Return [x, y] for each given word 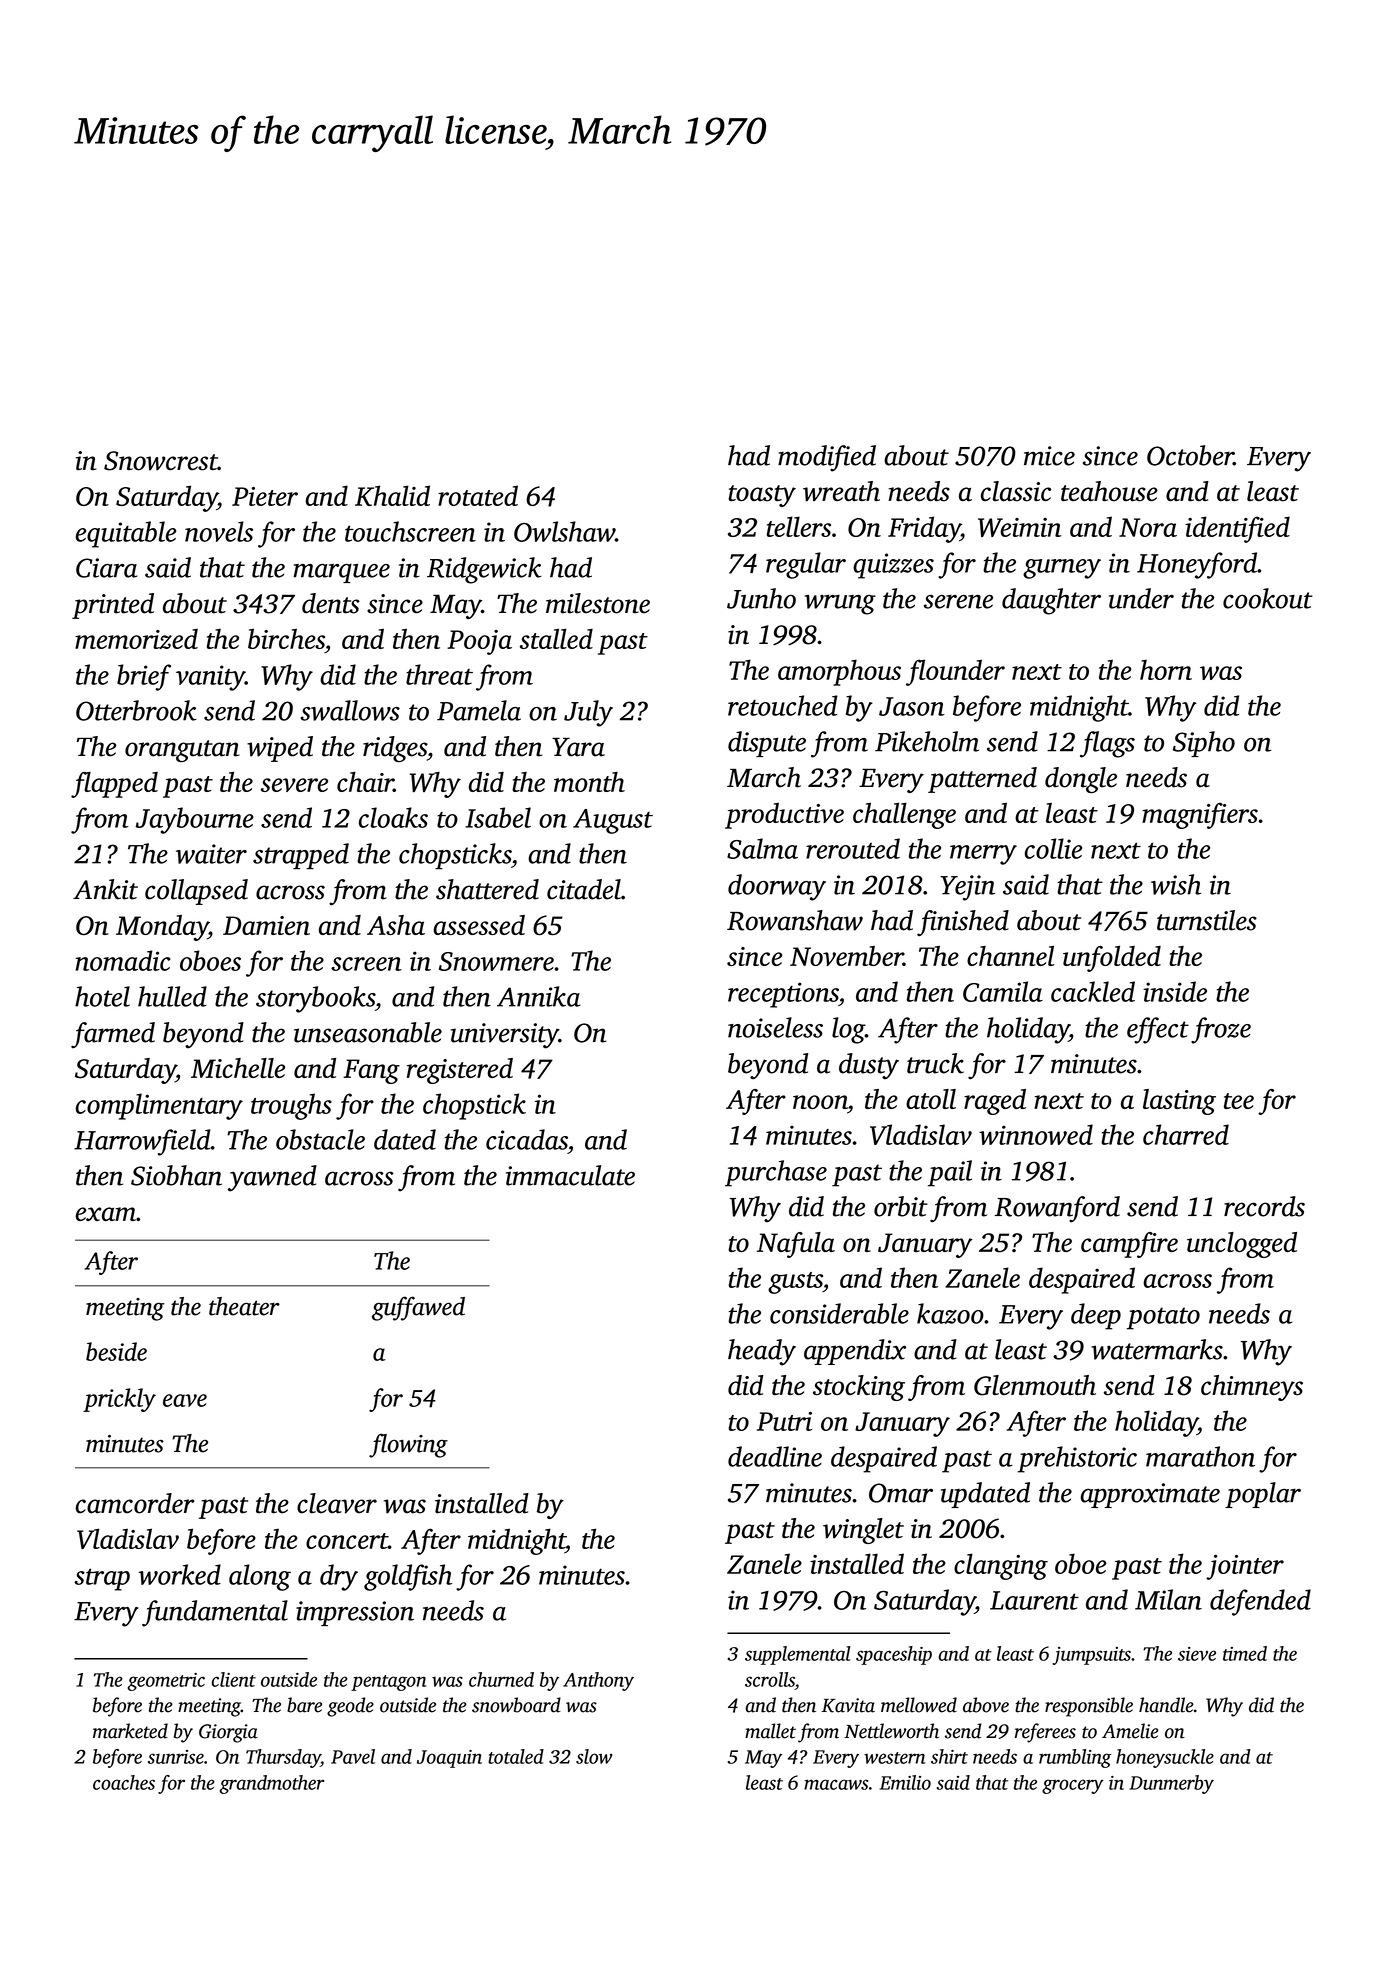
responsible [1089, 1707]
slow [594, 1756]
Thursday [283, 1758]
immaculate [570, 1175]
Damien [266, 925]
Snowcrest [161, 461]
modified [827, 458]
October [1190, 455]
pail [950, 1173]
